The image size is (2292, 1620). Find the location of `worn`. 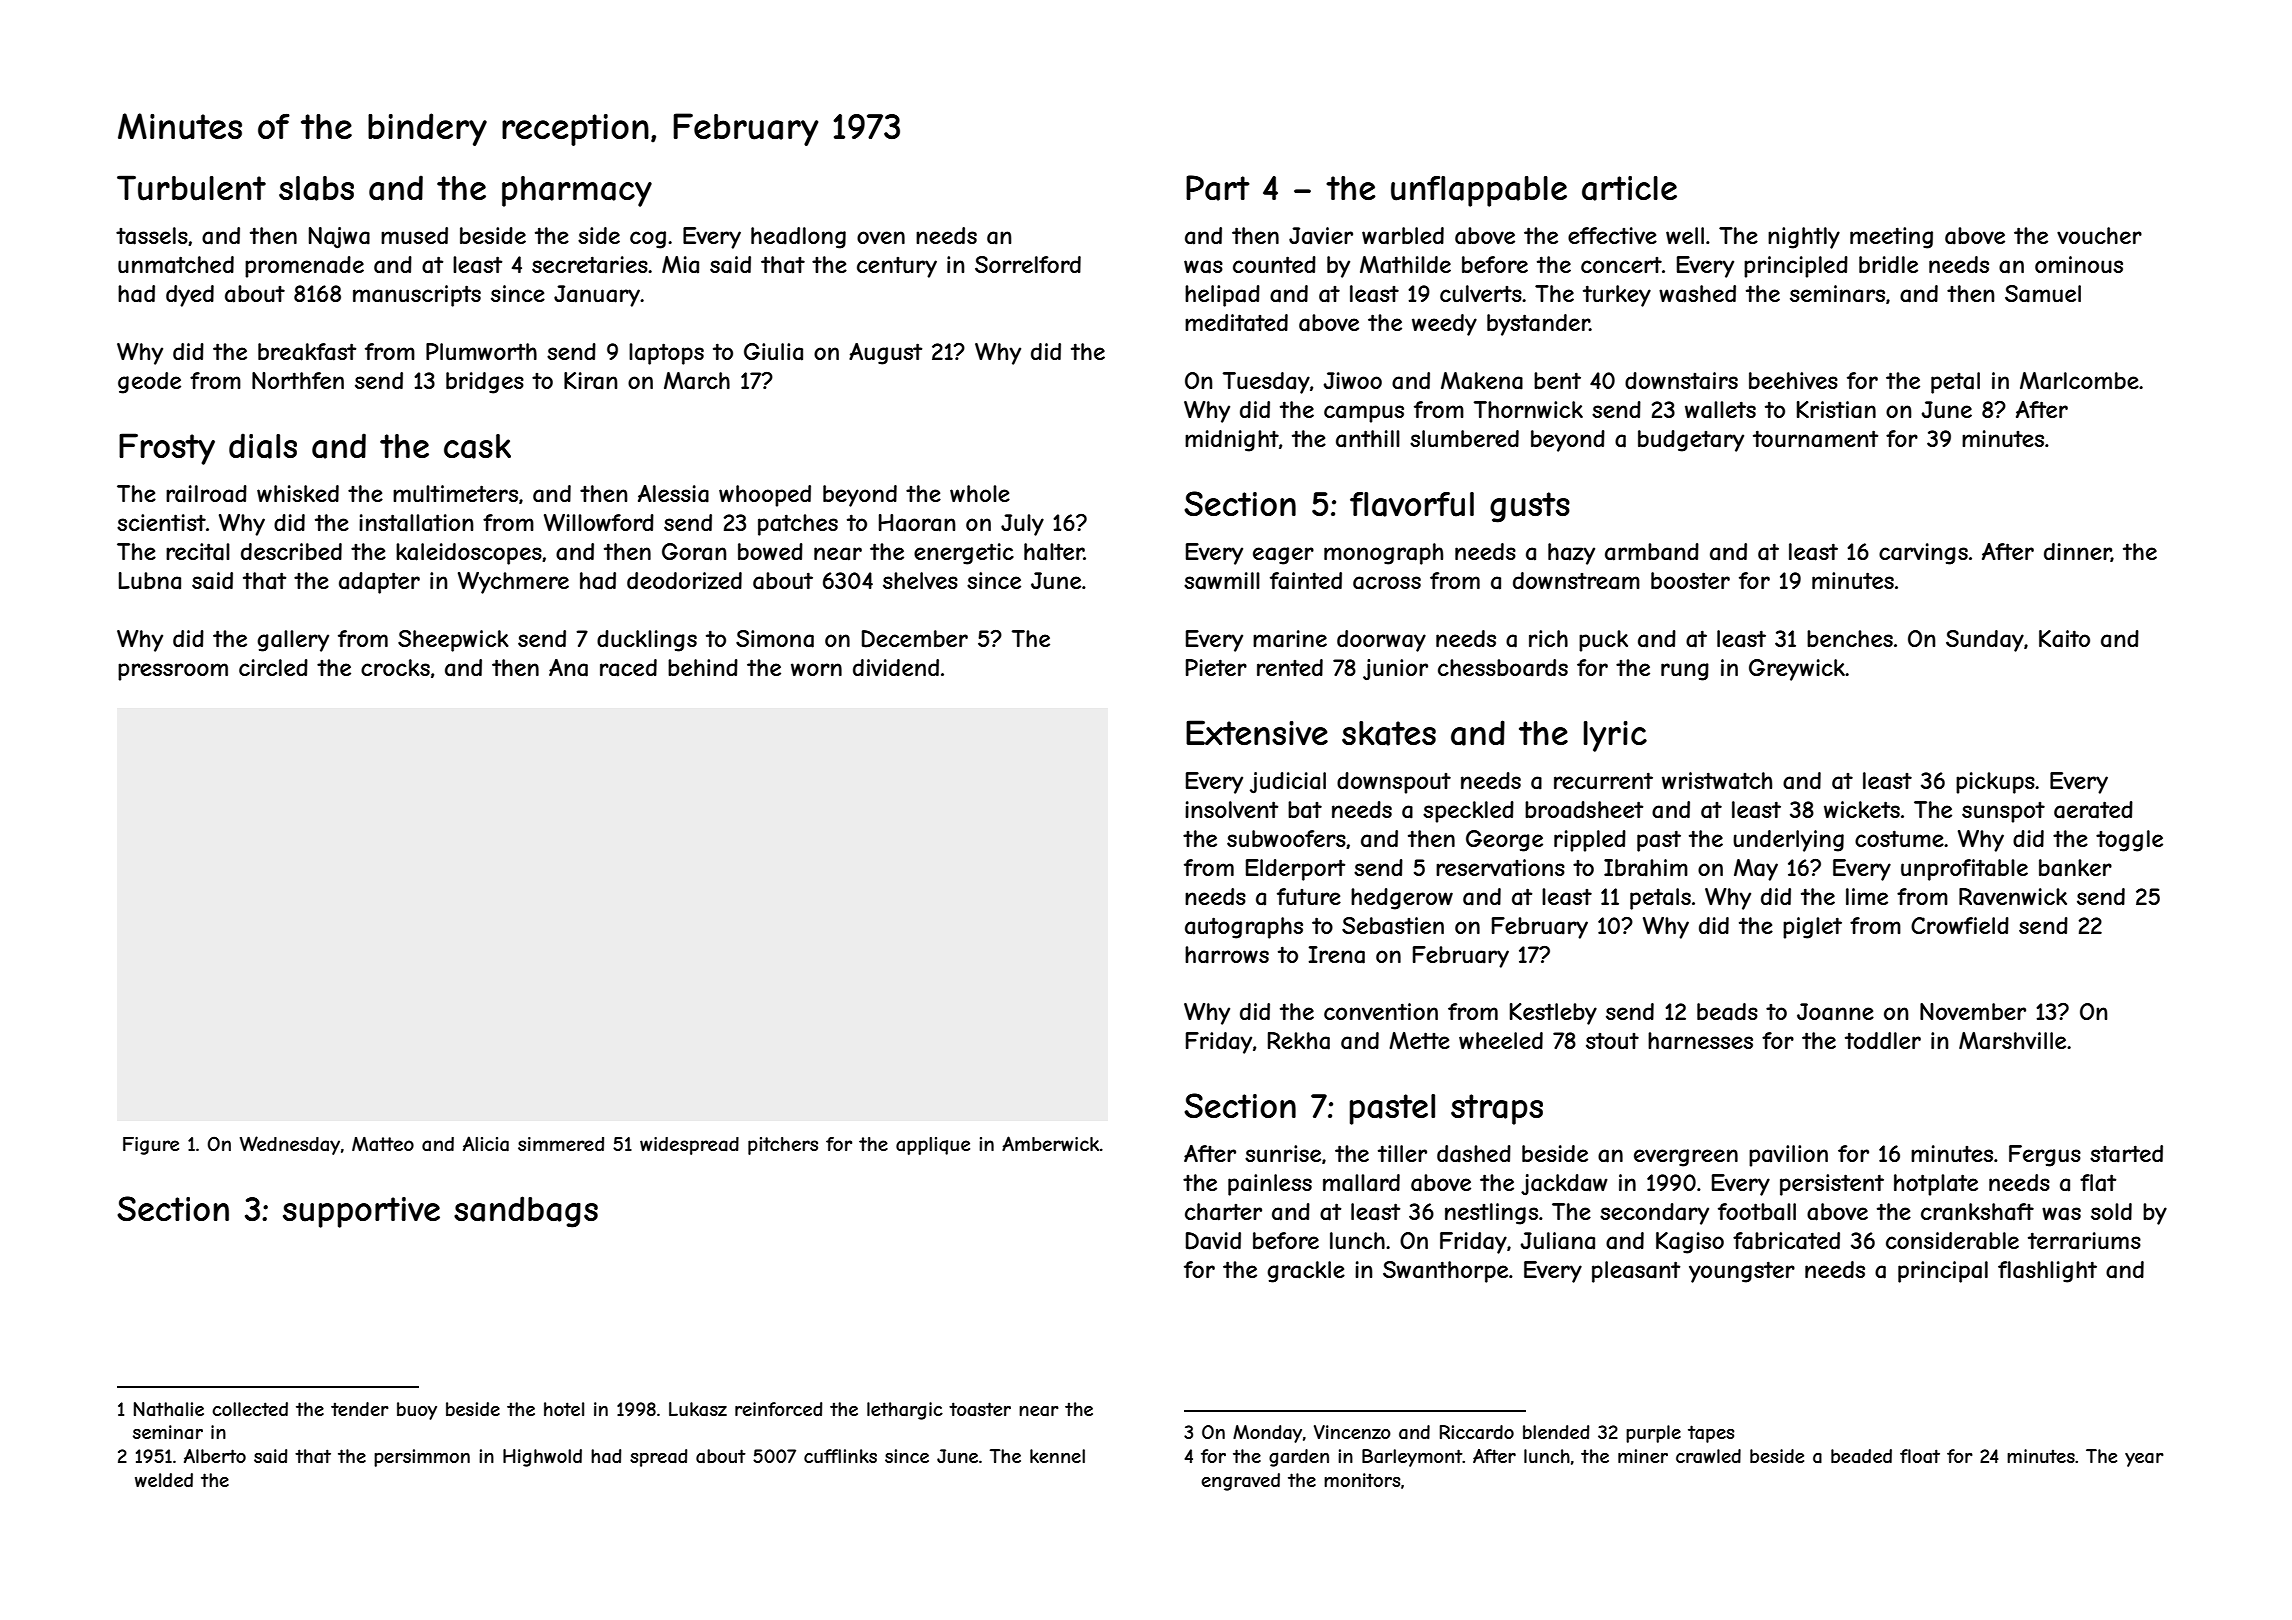

worn is located at coordinates (816, 669).
